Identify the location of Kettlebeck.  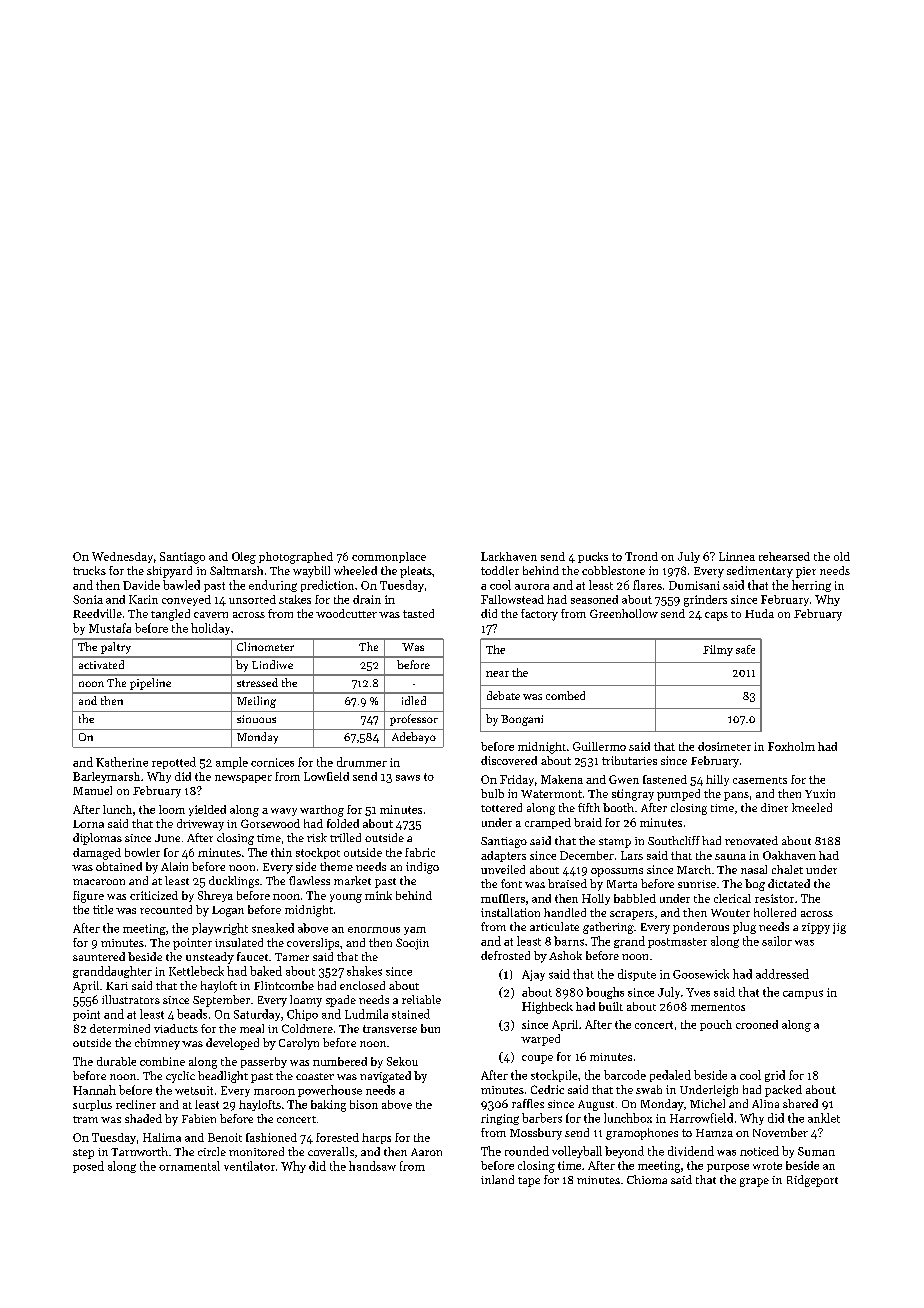
(196, 971).
